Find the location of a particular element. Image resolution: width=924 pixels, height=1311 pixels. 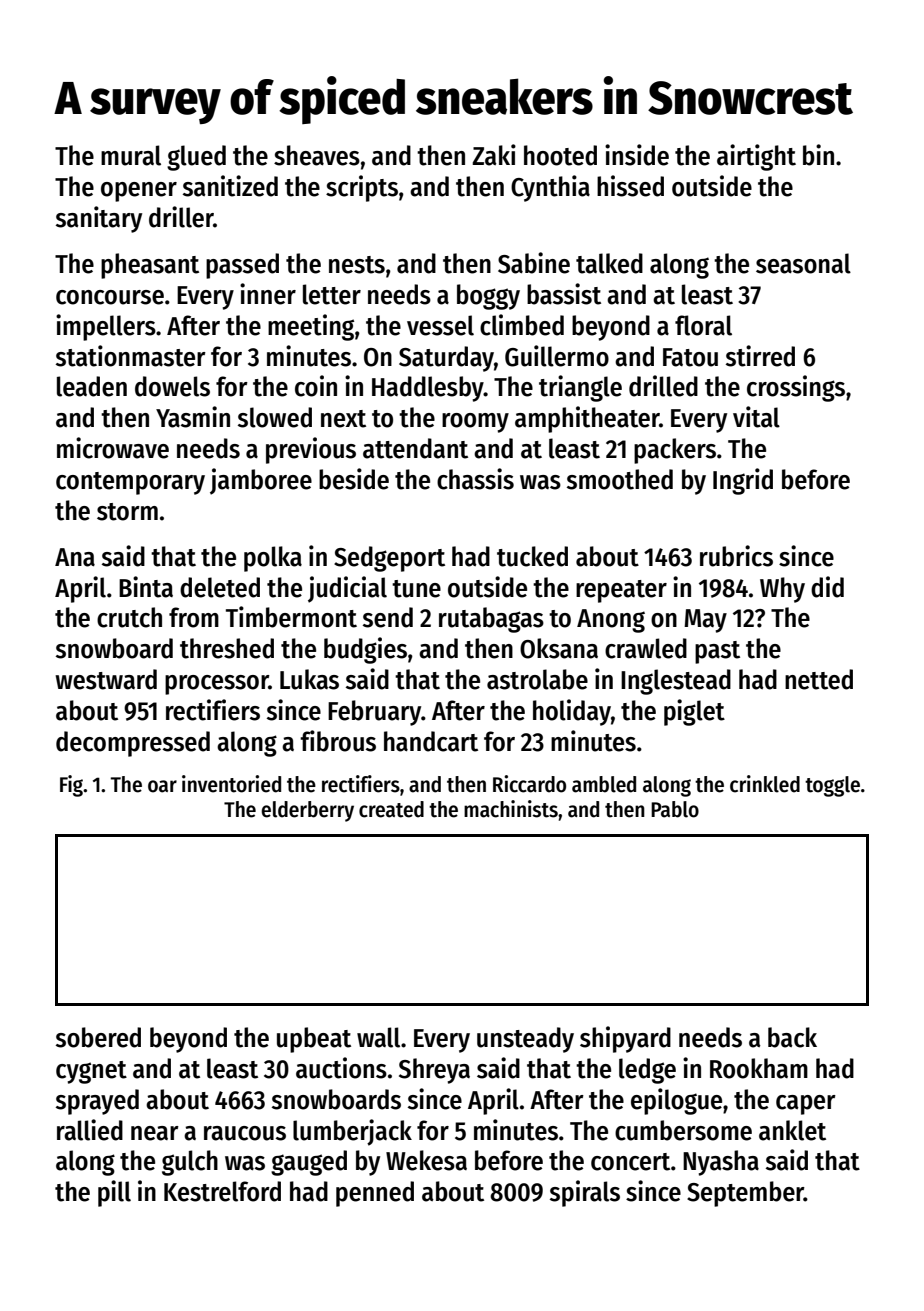

unsteady is located at coordinates (525, 1040).
